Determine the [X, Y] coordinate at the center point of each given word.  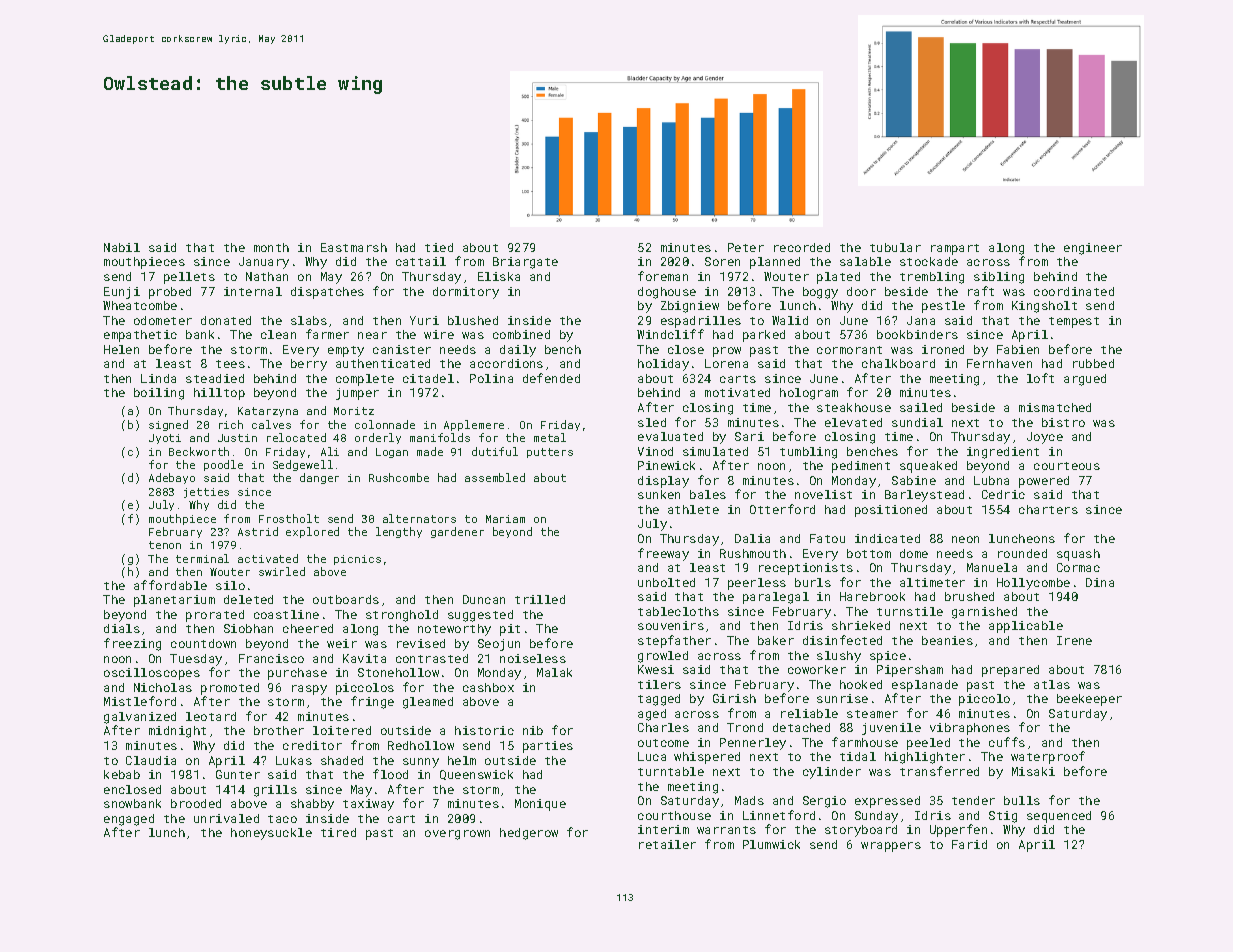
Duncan [484, 599]
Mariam [505, 519]
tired [338, 832]
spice [888, 657]
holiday [663, 365]
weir [342, 643]
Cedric [1003, 494]
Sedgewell [303, 465]
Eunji [122, 293]
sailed [921, 407]
